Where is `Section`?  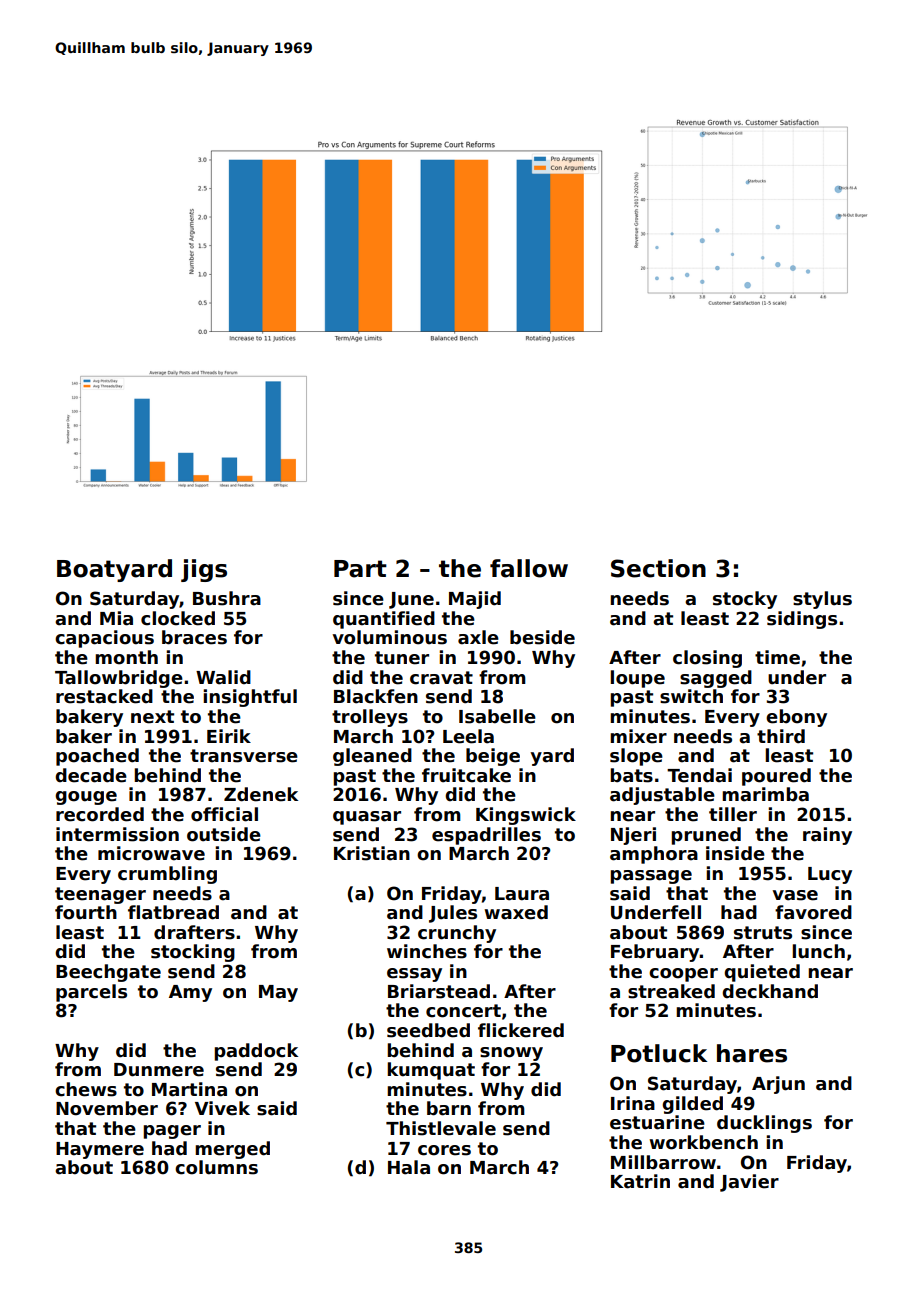 Section is located at coordinates (658, 568).
